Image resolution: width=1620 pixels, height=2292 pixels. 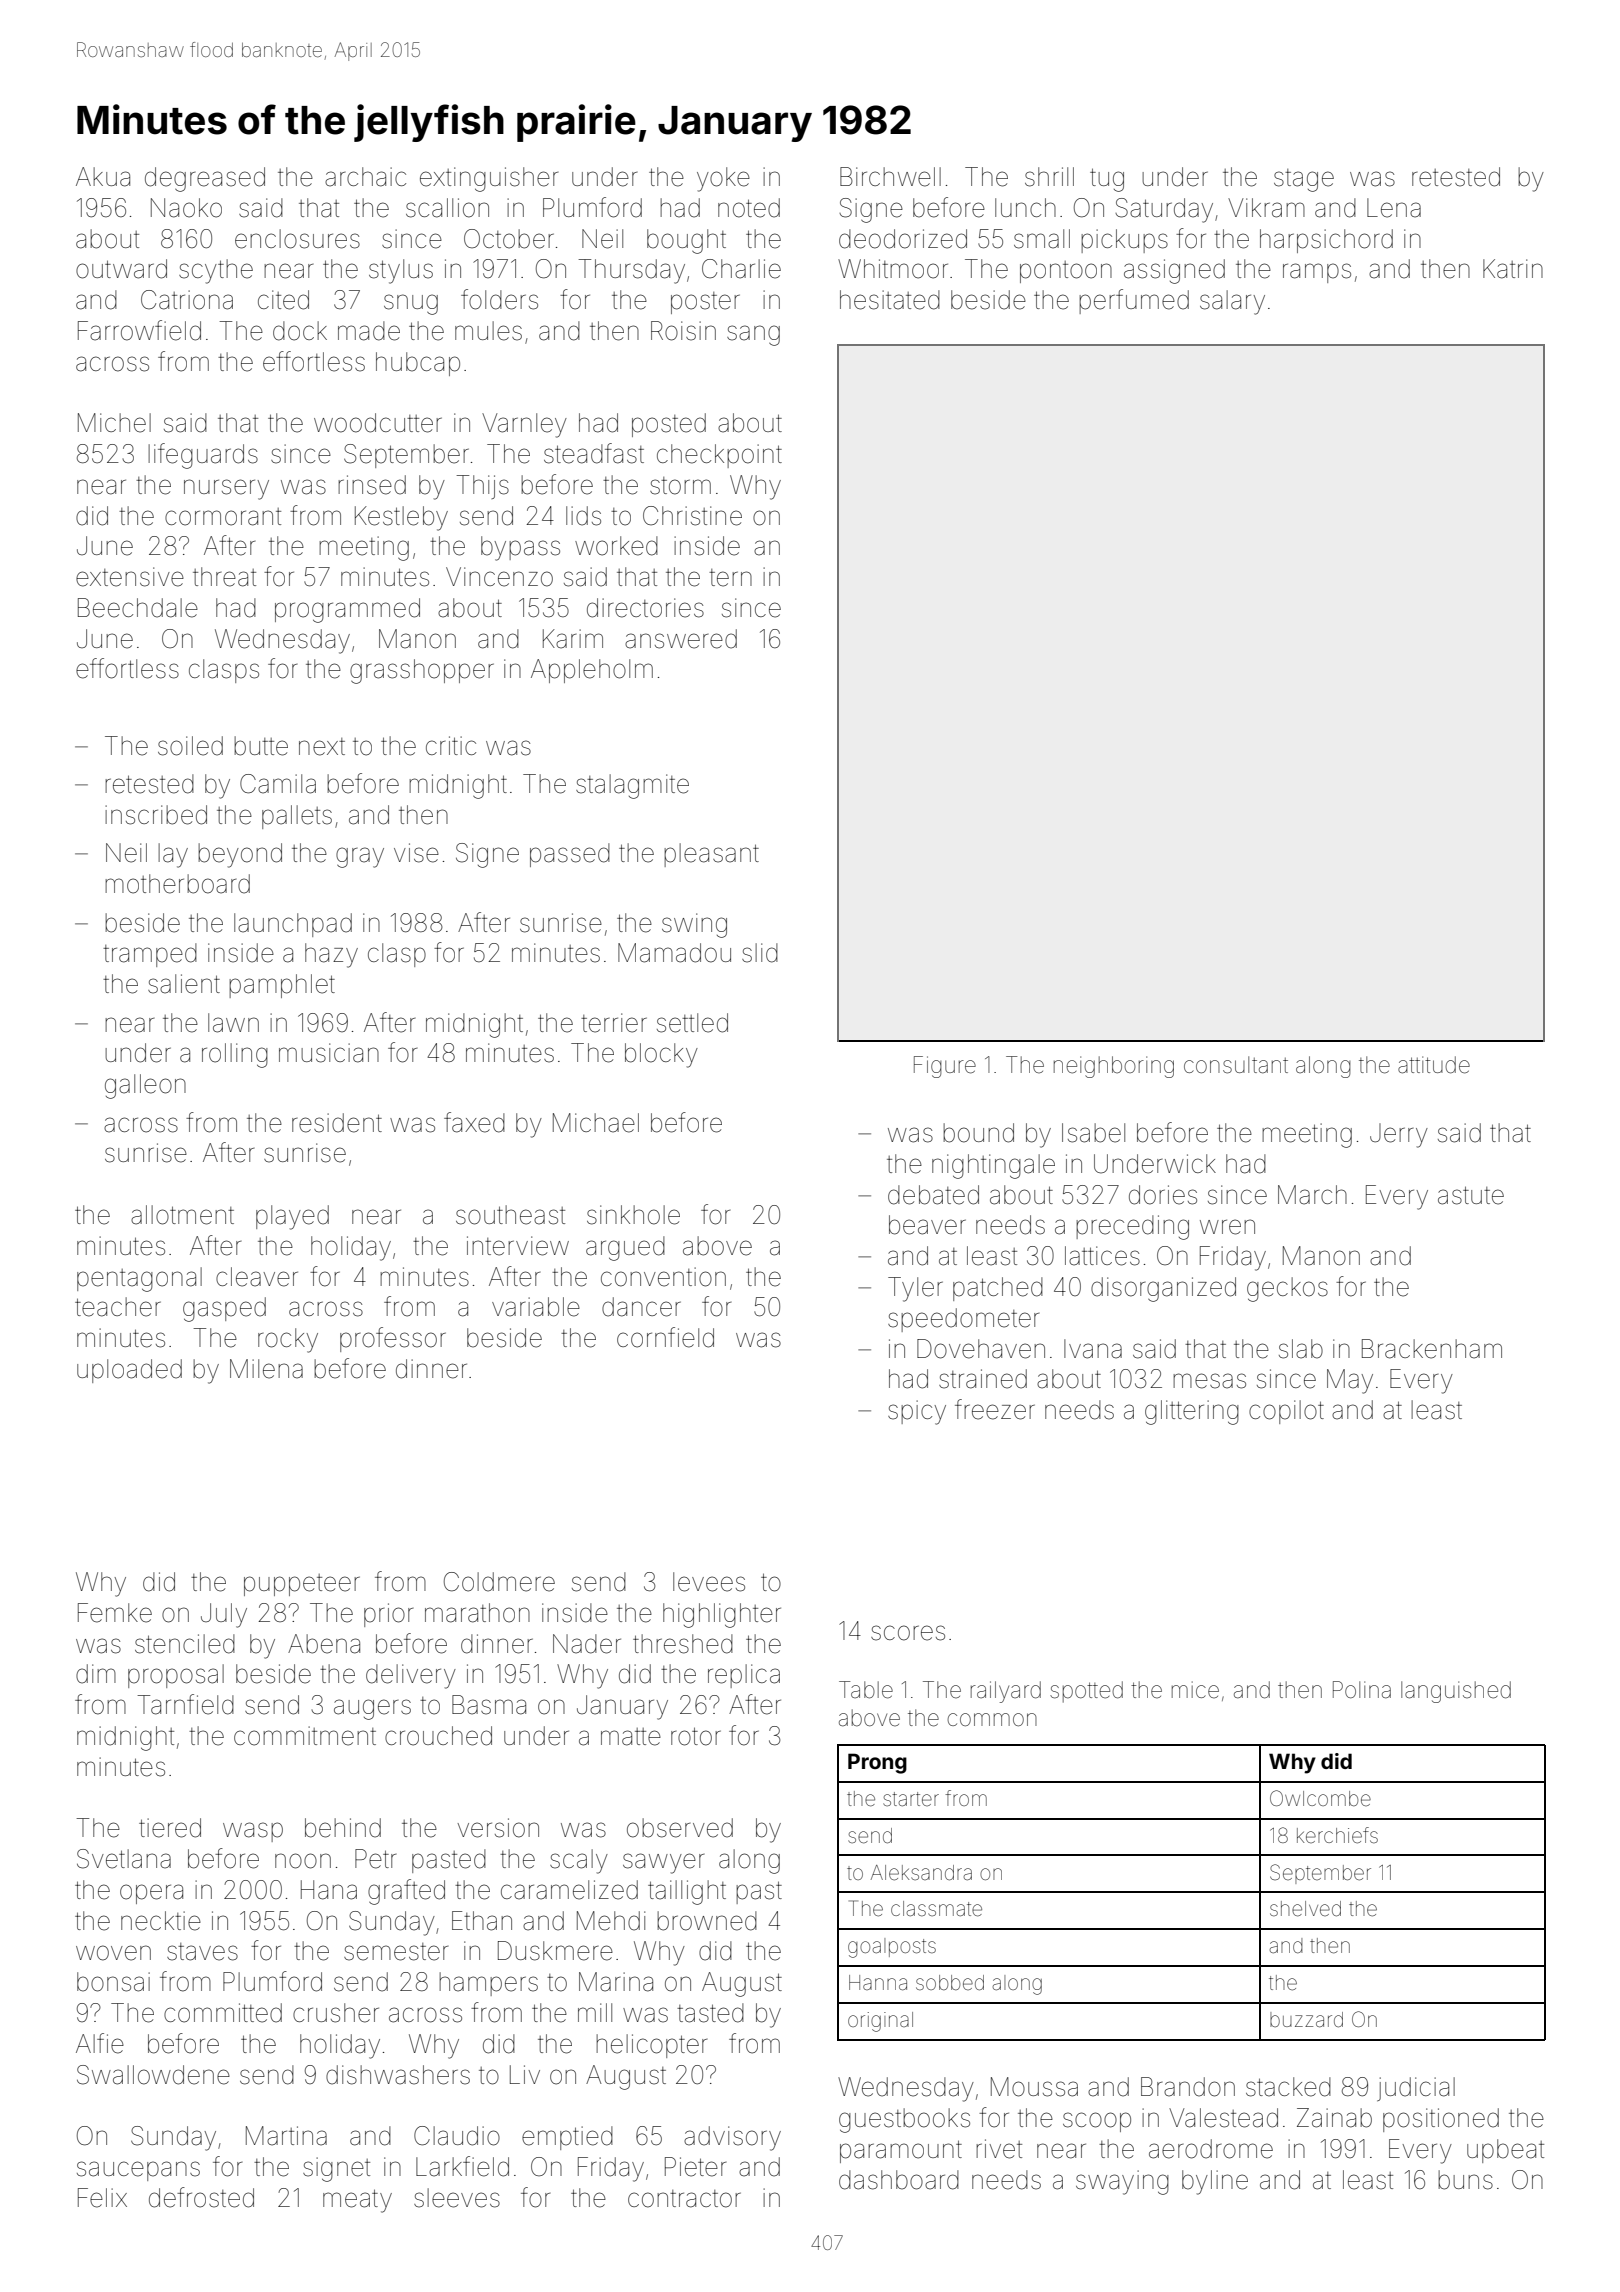 What do you see at coordinates (201, 2197) in the image?
I see `defrosted` at bounding box center [201, 2197].
